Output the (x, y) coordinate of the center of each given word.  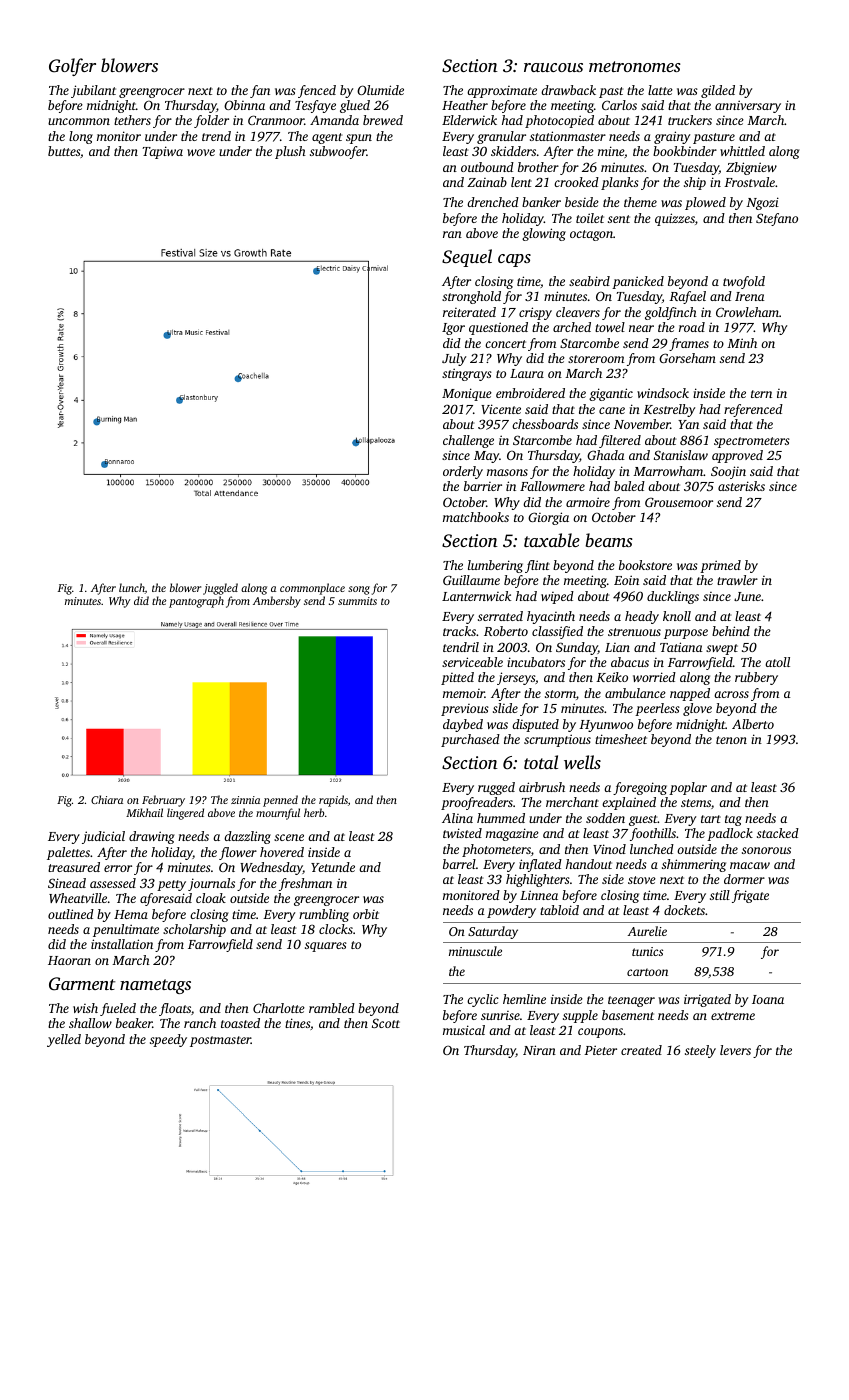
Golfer (72, 67)
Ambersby (277, 602)
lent (521, 182)
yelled (64, 1040)
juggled (220, 589)
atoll (777, 662)
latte (660, 90)
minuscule (475, 951)
